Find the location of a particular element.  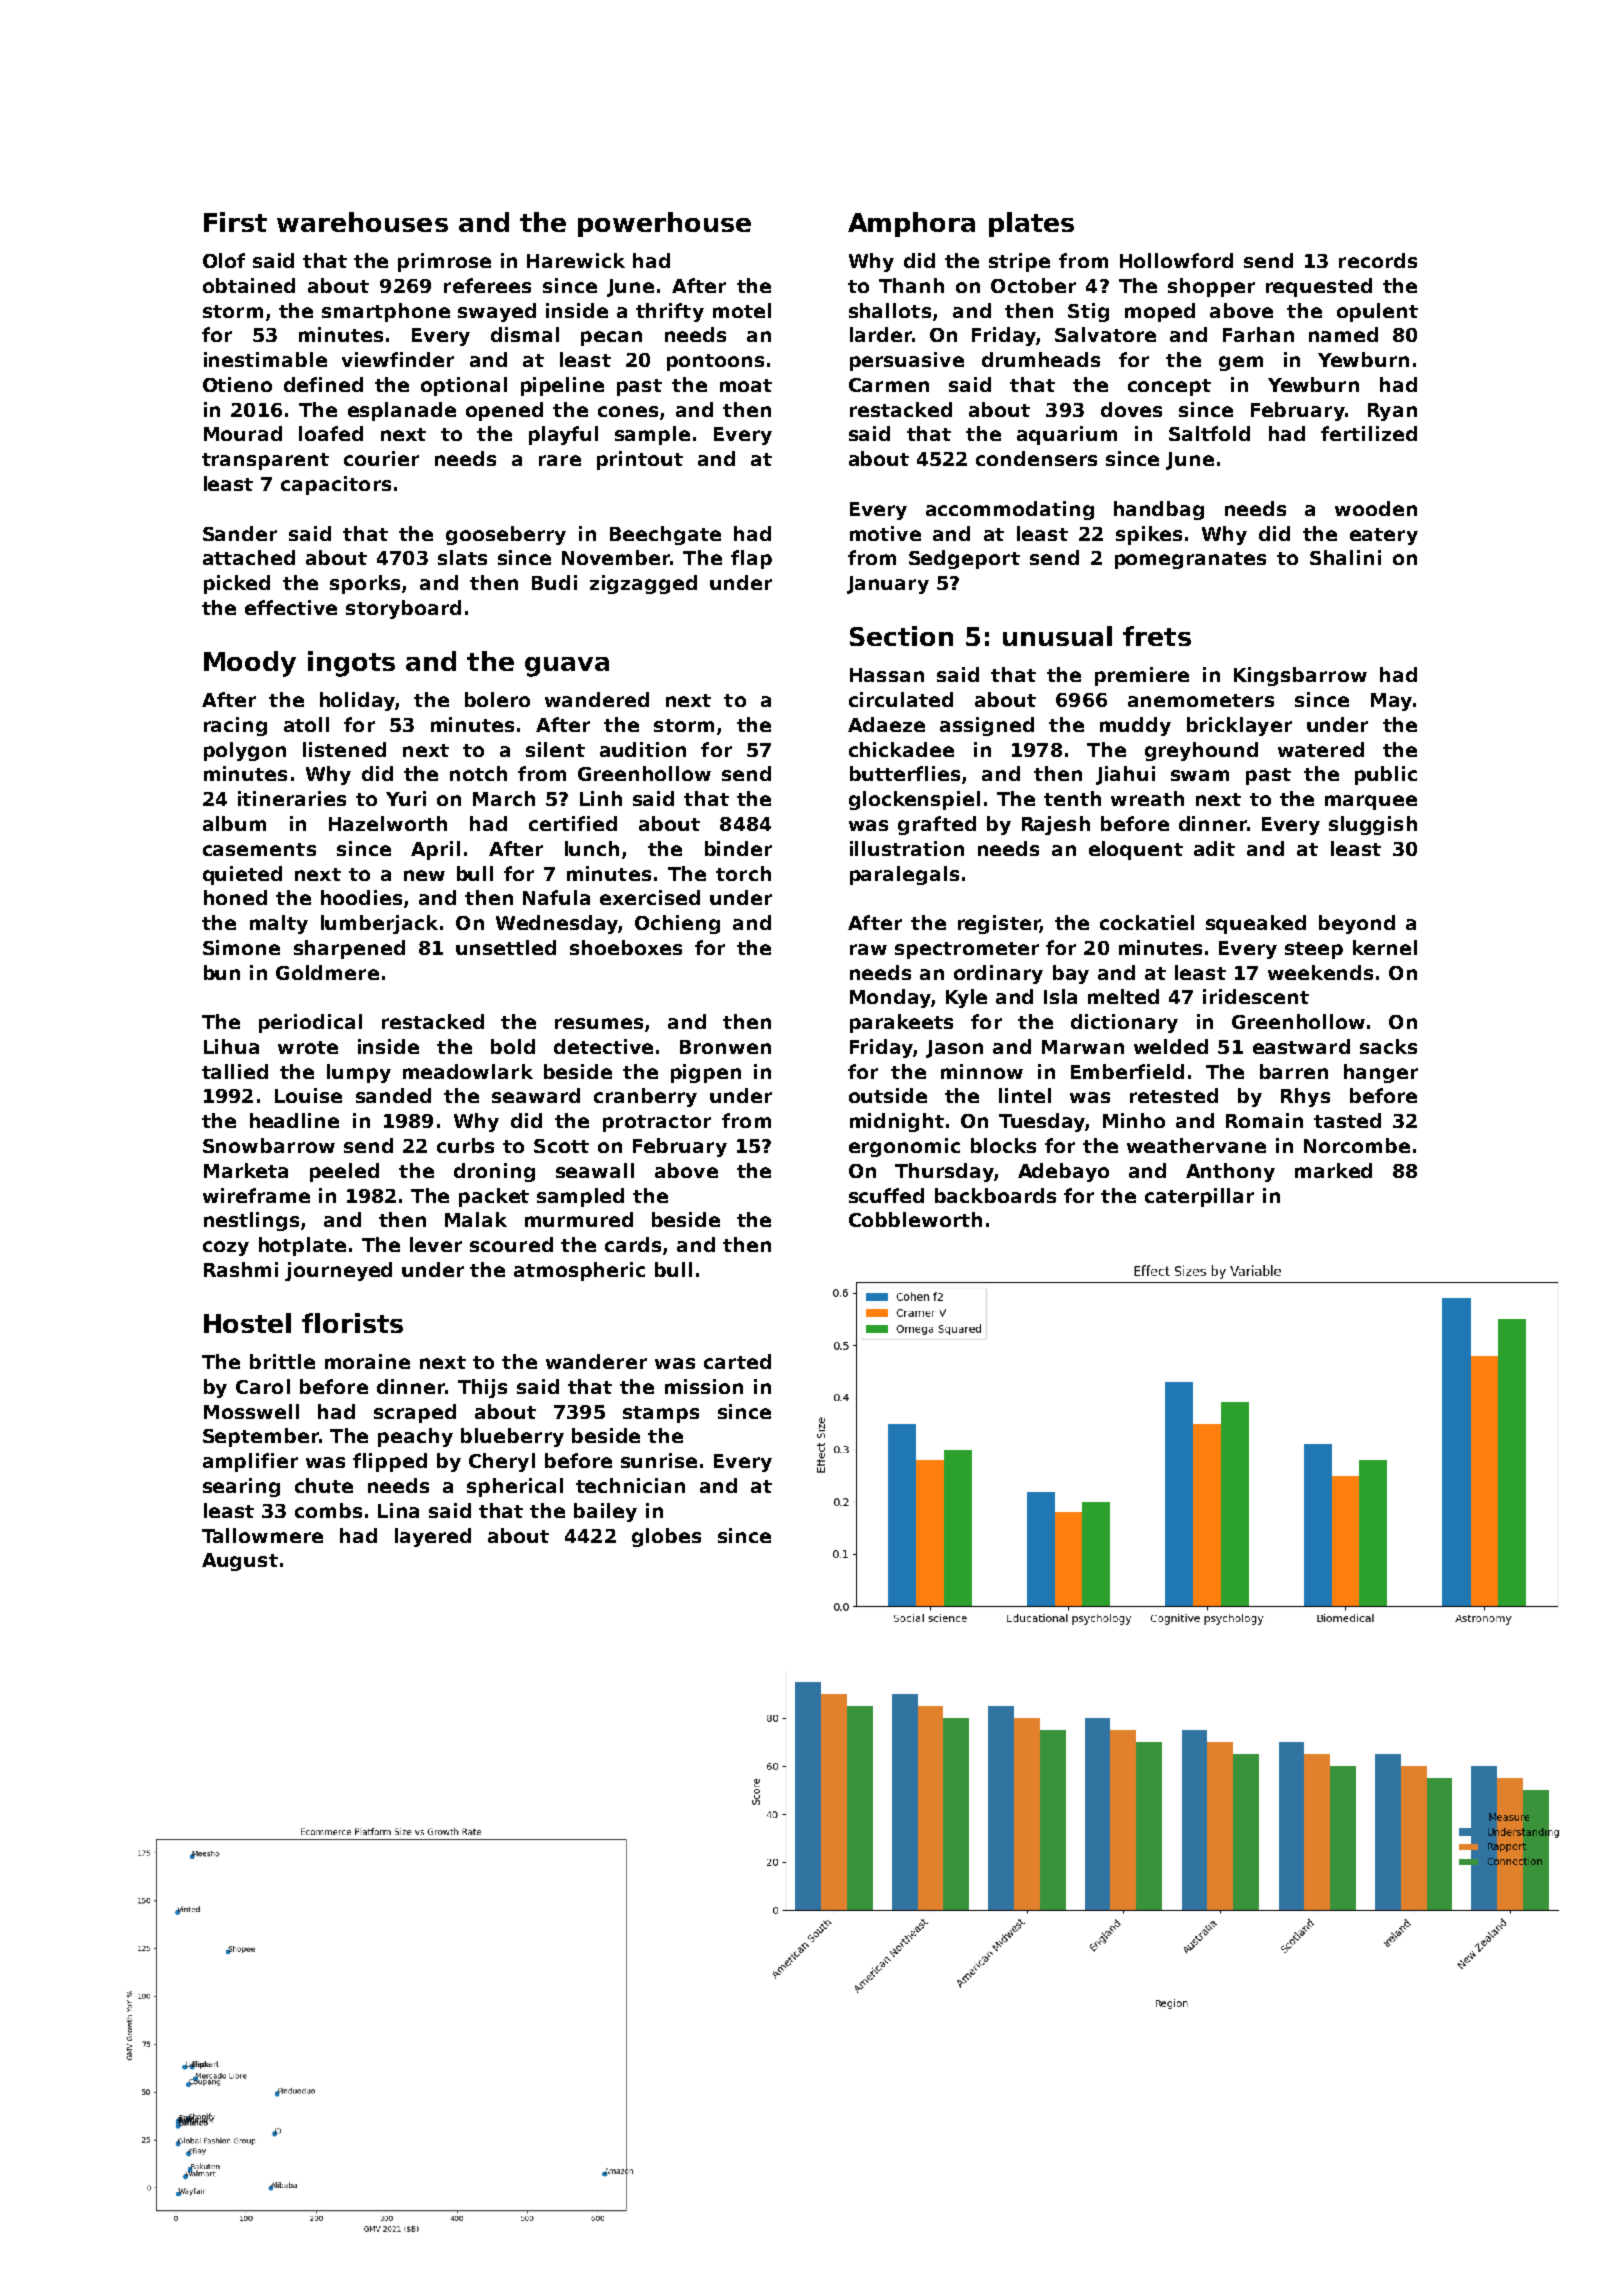

caterpillar is located at coordinates (1199, 1197).
